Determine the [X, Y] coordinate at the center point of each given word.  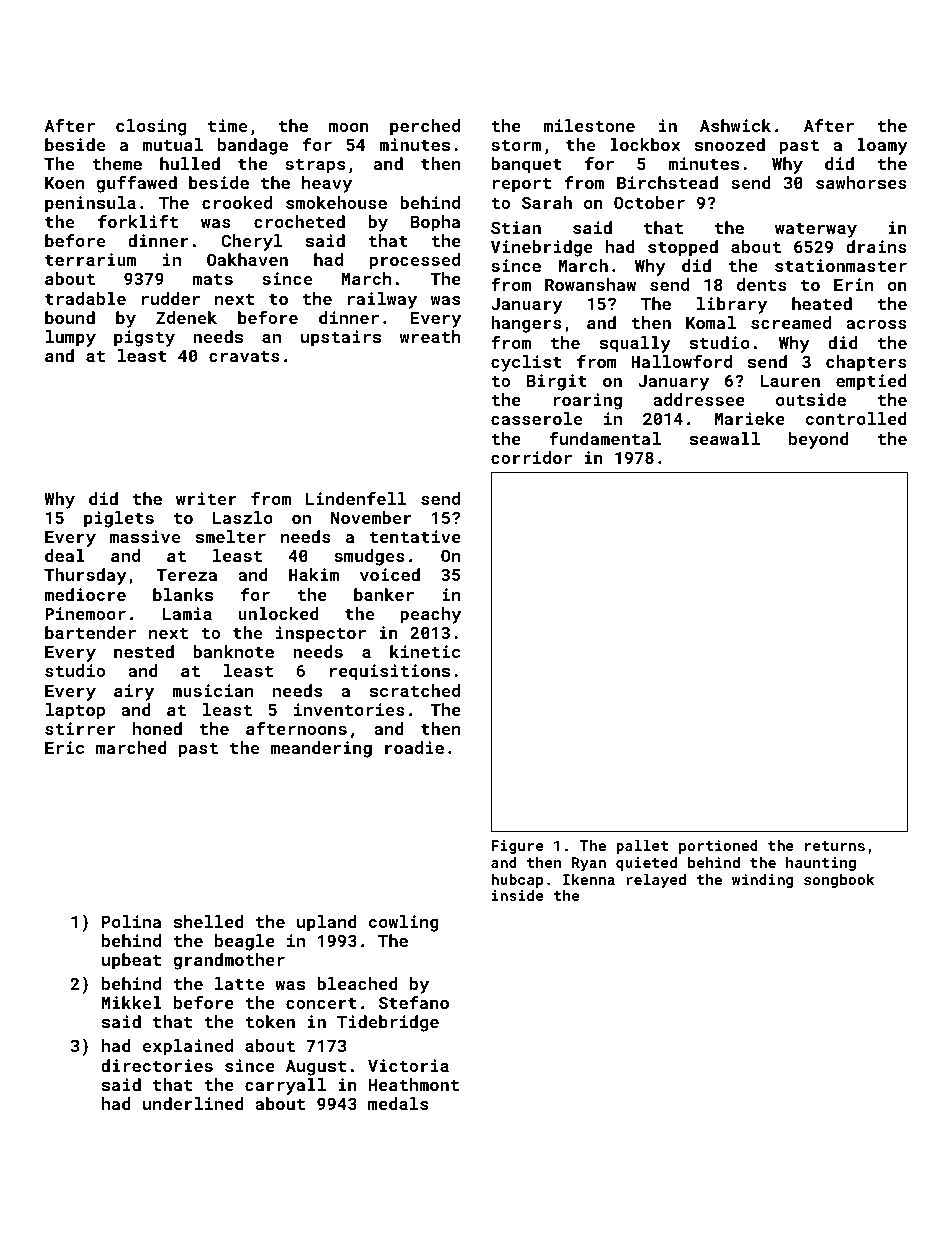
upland [327, 923]
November [371, 517]
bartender [90, 632]
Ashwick [735, 125]
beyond [819, 440]
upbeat [131, 961]
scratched [415, 690]
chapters [866, 363]
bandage [253, 146]
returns [835, 846]
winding [762, 881]
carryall [285, 1086]
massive [145, 536]
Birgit [557, 382]
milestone [589, 125]
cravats [244, 356]
